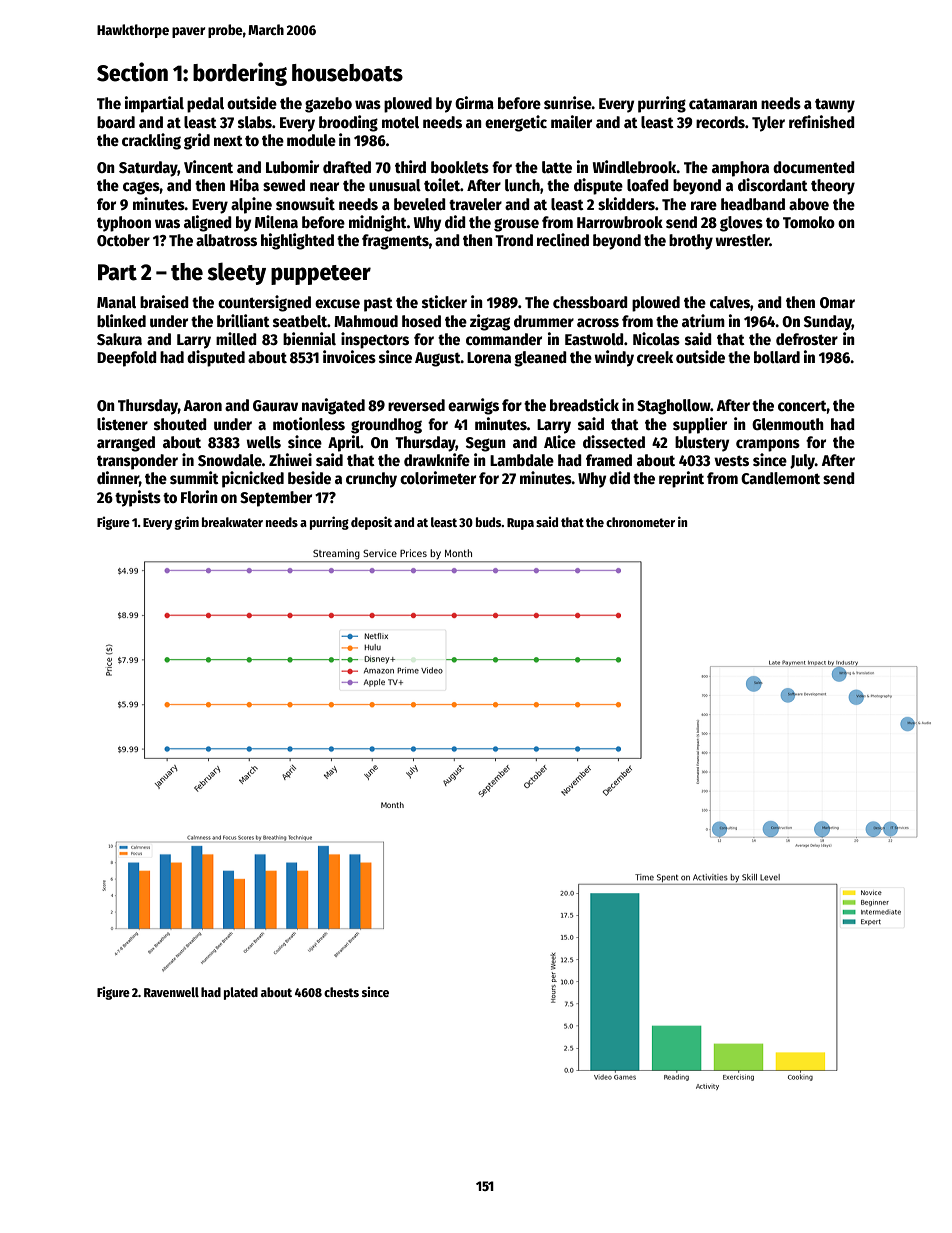 Image resolution: width=952 pixels, height=1233 pixels. I want to click on grim, so click(186, 523).
